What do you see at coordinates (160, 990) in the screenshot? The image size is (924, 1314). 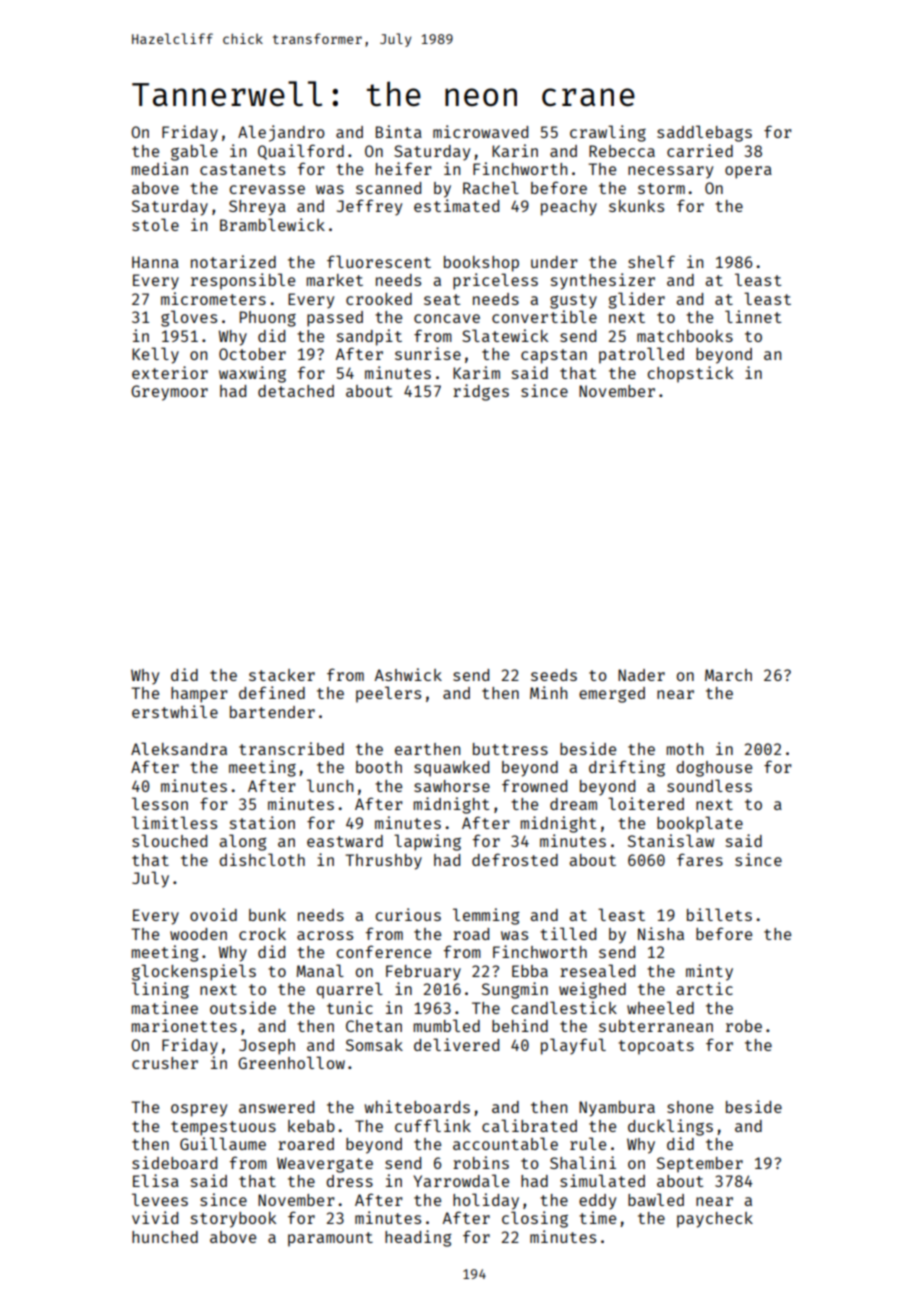 I see `lining` at bounding box center [160, 990].
